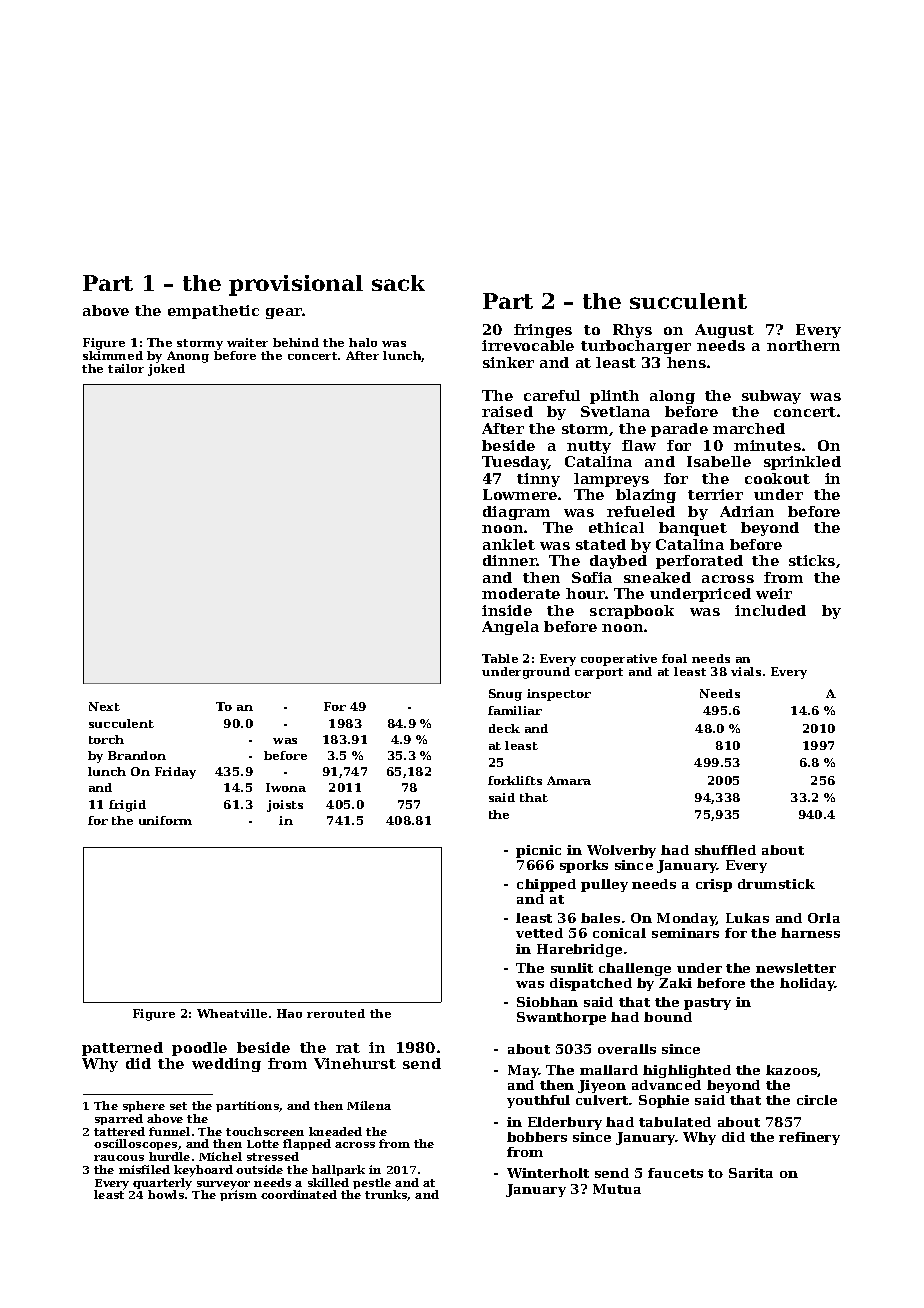 Image resolution: width=924 pixels, height=1308 pixels. I want to click on uniform, so click(165, 820).
